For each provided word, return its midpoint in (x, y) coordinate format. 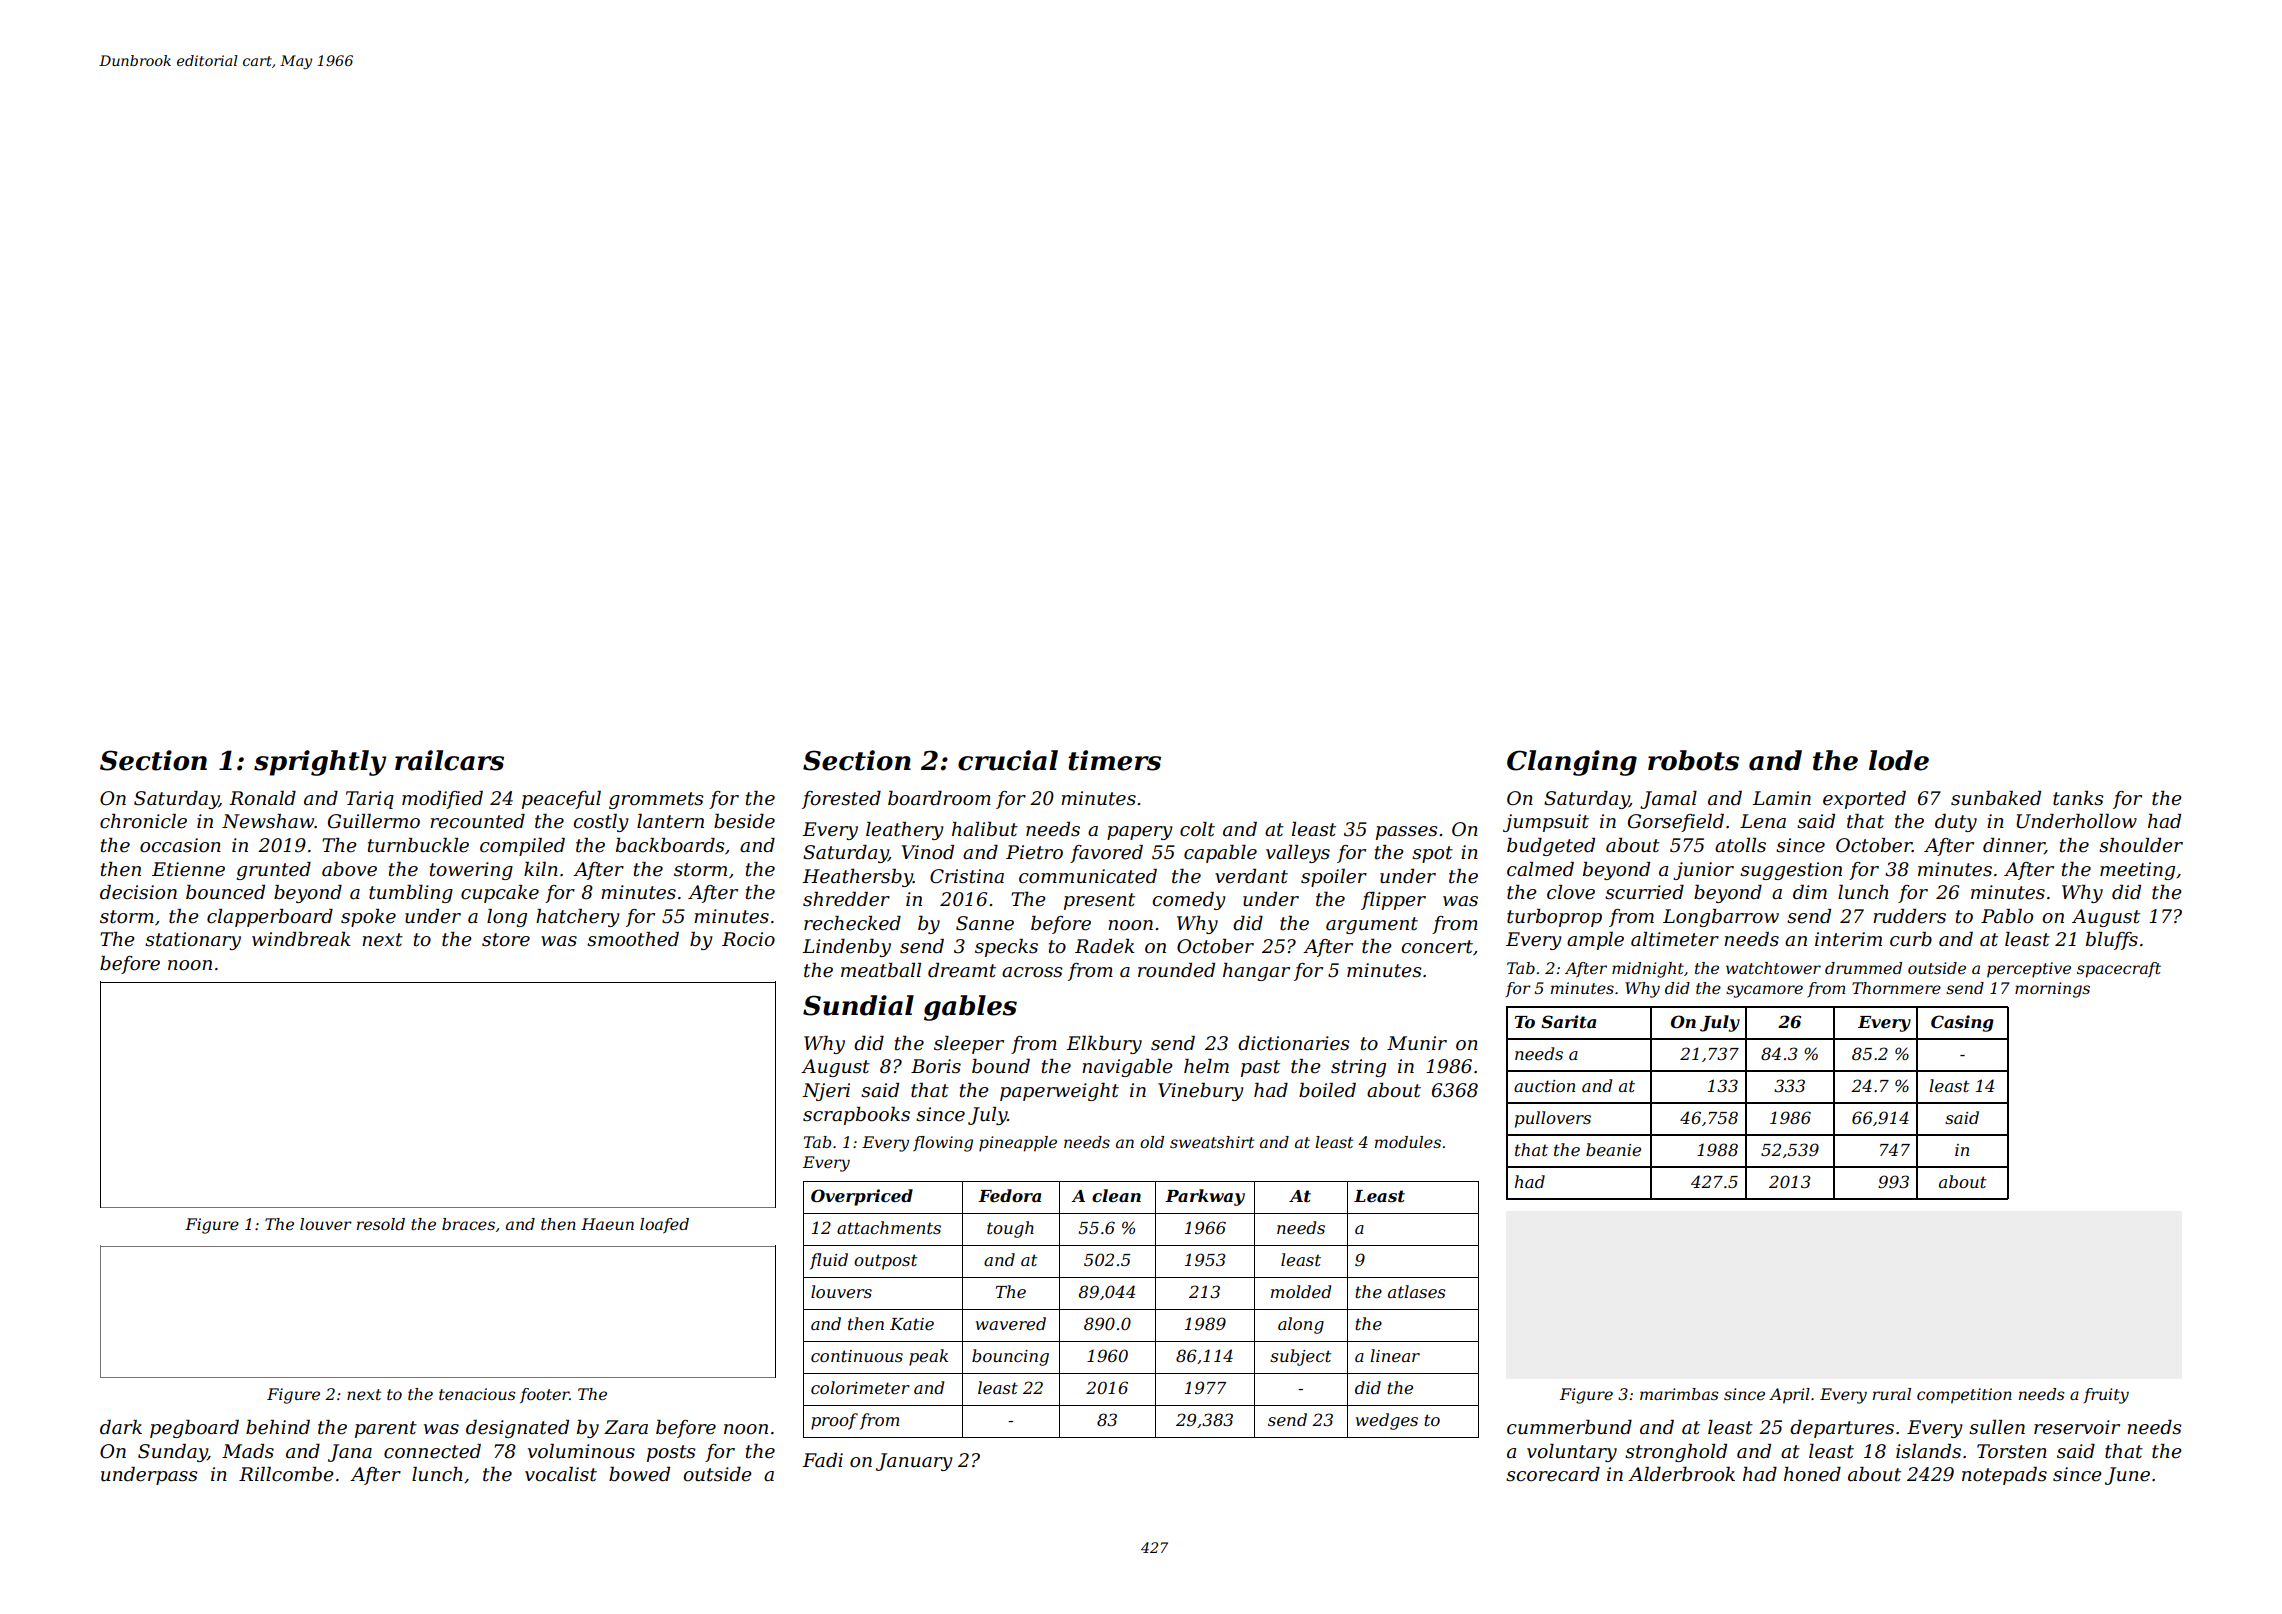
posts (671, 1453)
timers (1114, 760)
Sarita (1568, 1022)
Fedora (1009, 1195)
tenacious (477, 1394)
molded (1301, 1291)
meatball (881, 970)
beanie (1613, 1149)
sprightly (320, 763)
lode (1899, 760)
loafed (664, 1226)
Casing (1962, 1023)
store (506, 940)
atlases (1417, 1291)
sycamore (1764, 991)
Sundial (858, 1005)
